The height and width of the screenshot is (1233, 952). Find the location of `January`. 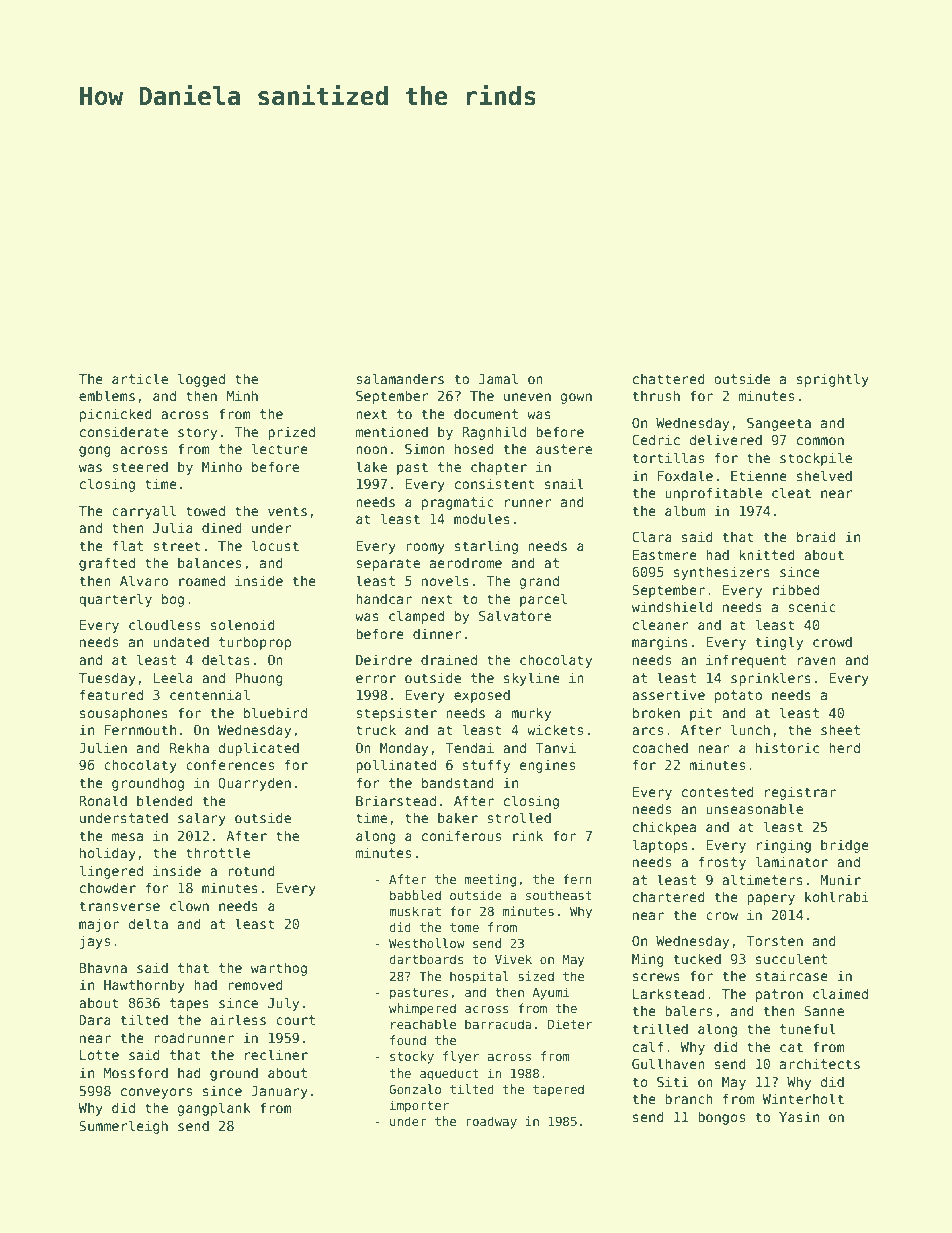

January is located at coordinates (279, 1092).
